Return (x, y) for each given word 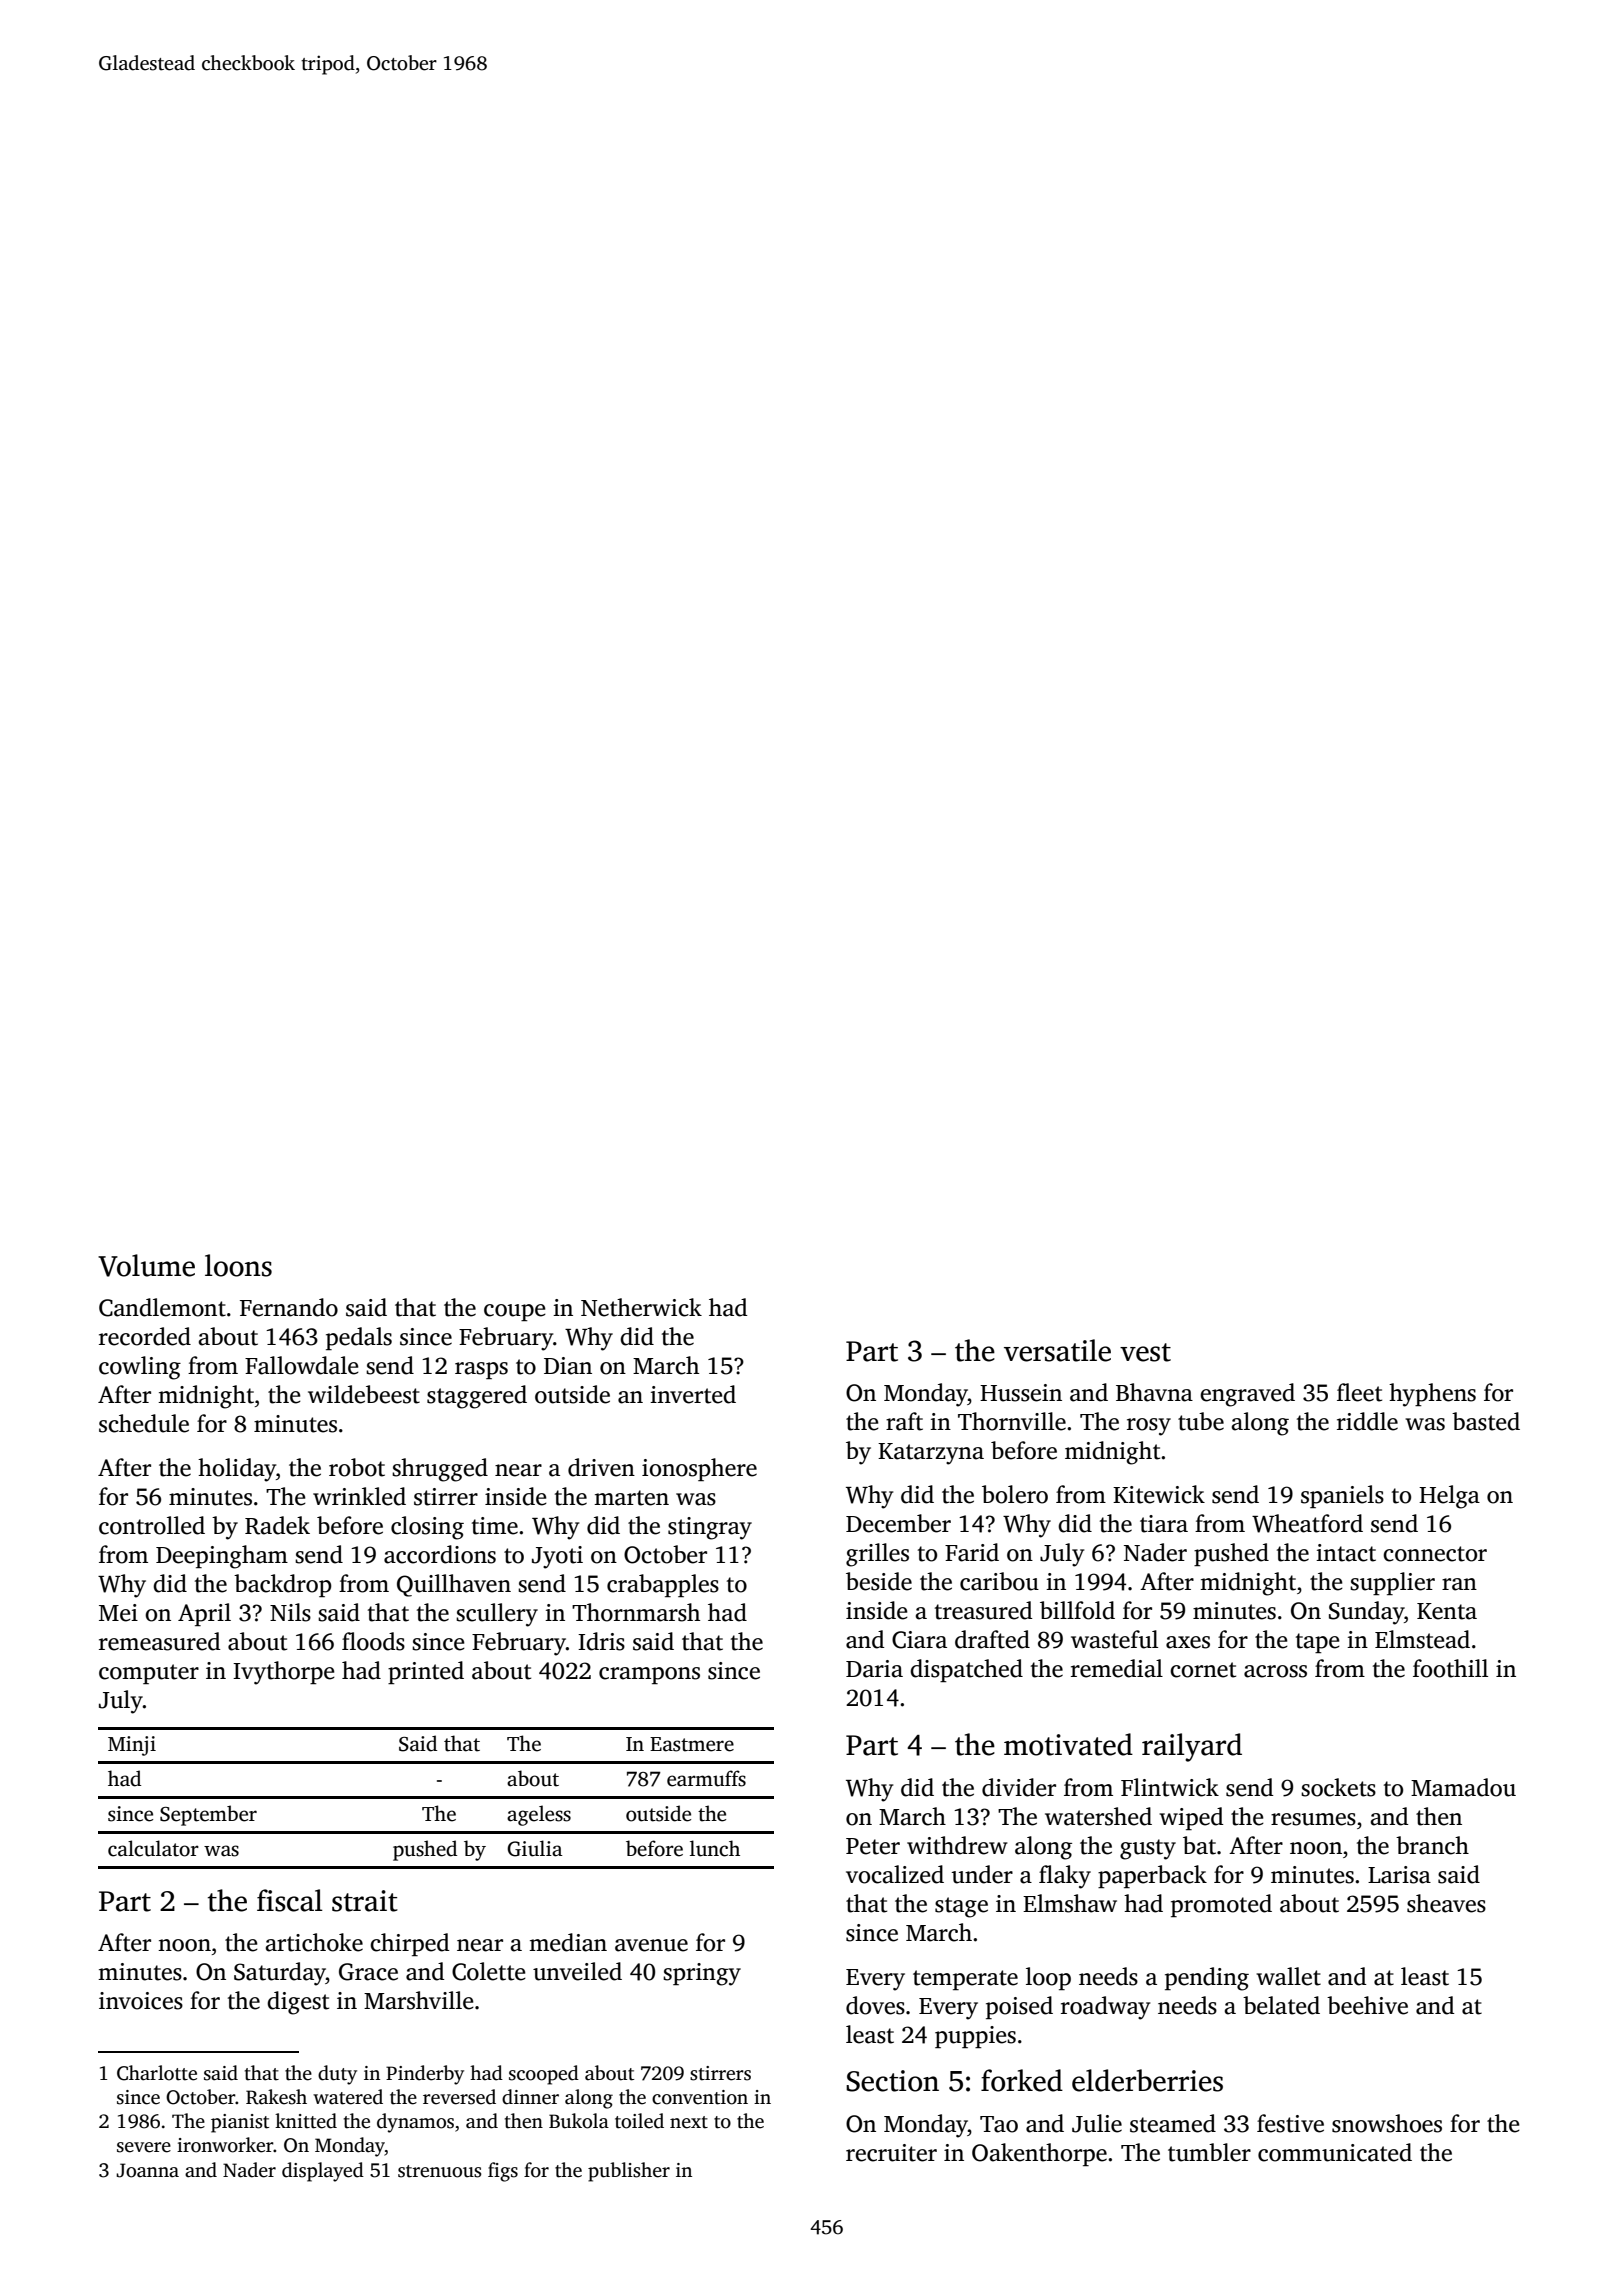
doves (875, 2005)
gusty (1148, 1849)
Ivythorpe (284, 1673)
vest (1145, 1352)
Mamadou (1463, 1787)
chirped (409, 1944)
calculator (153, 1848)
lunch (715, 1848)
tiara (1164, 1524)
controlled (152, 1525)
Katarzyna (931, 1454)
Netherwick (641, 1307)
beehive (1367, 2005)
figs (503, 2172)
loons (238, 1265)
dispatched (966, 1670)
